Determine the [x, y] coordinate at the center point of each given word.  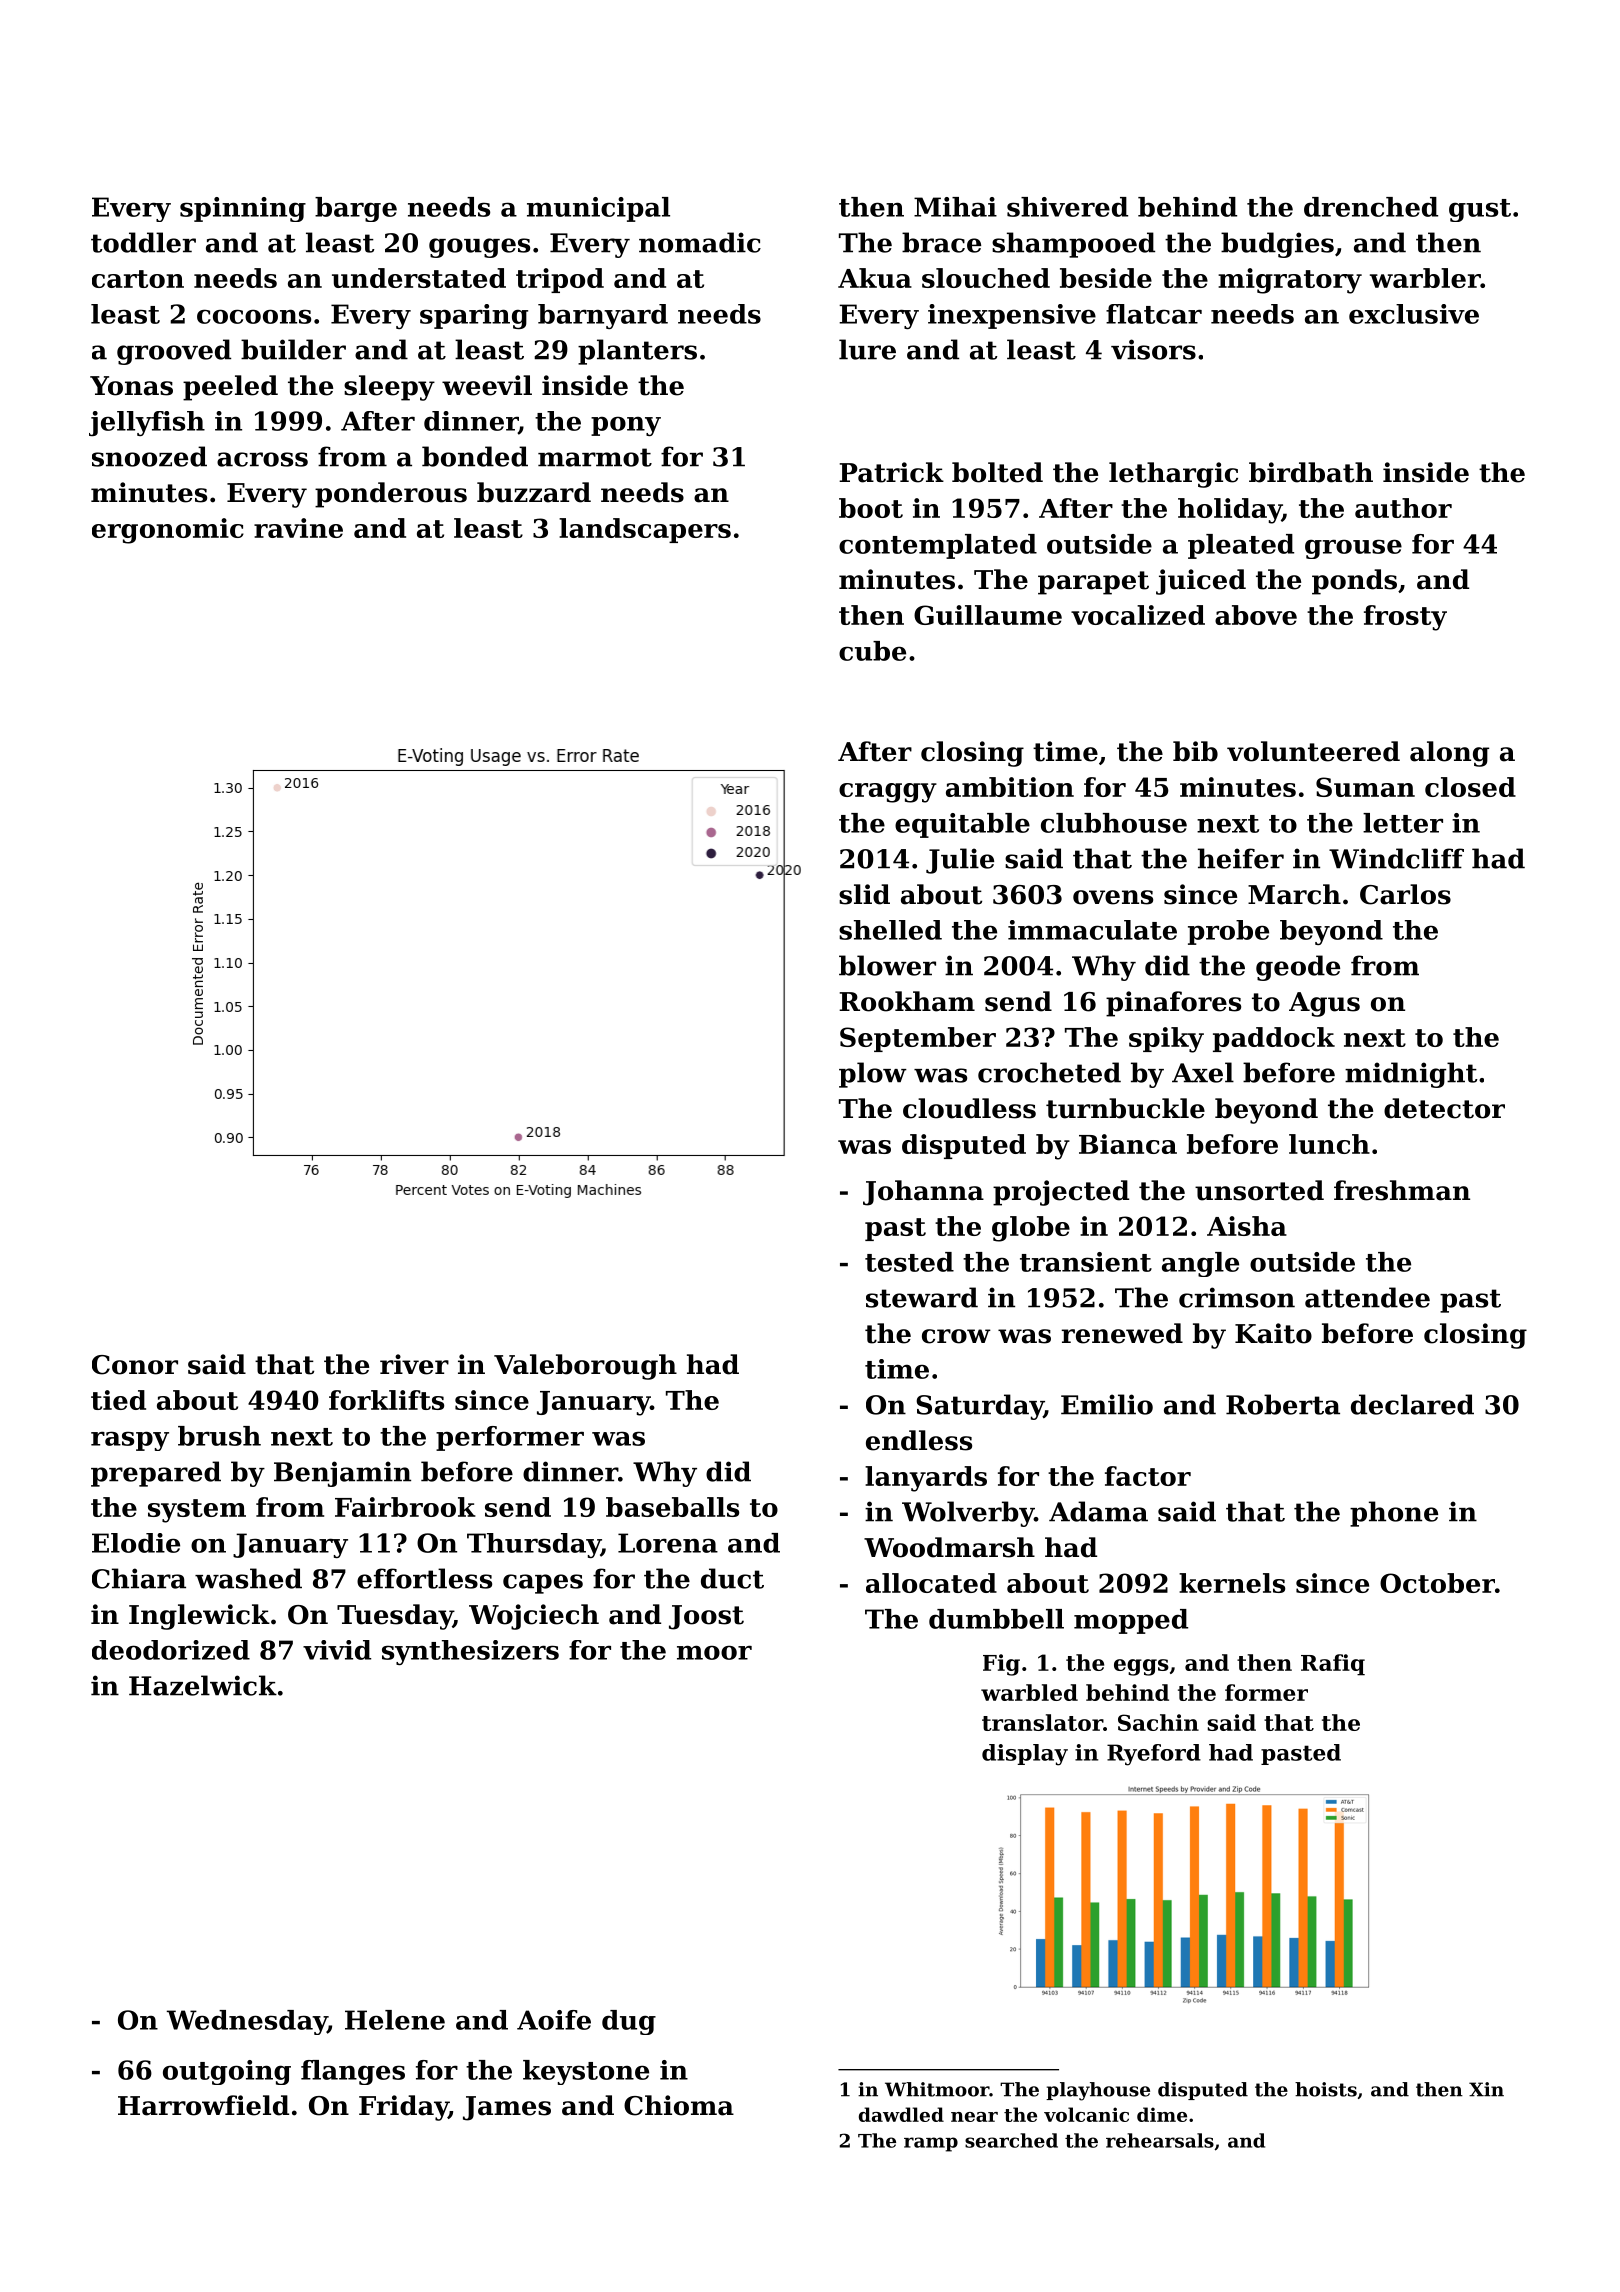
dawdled [901, 2114]
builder [293, 349]
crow [956, 1336]
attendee [1367, 1297]
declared [1412, 1404]
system [197, 1511]
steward [922, 1297]
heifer [1241, 858]
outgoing [227, 2072]
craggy [888, 793]
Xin [1486, 2089]
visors [1153, 349]
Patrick [891, 472]
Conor [135, 1365]
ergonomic [168, 531]
